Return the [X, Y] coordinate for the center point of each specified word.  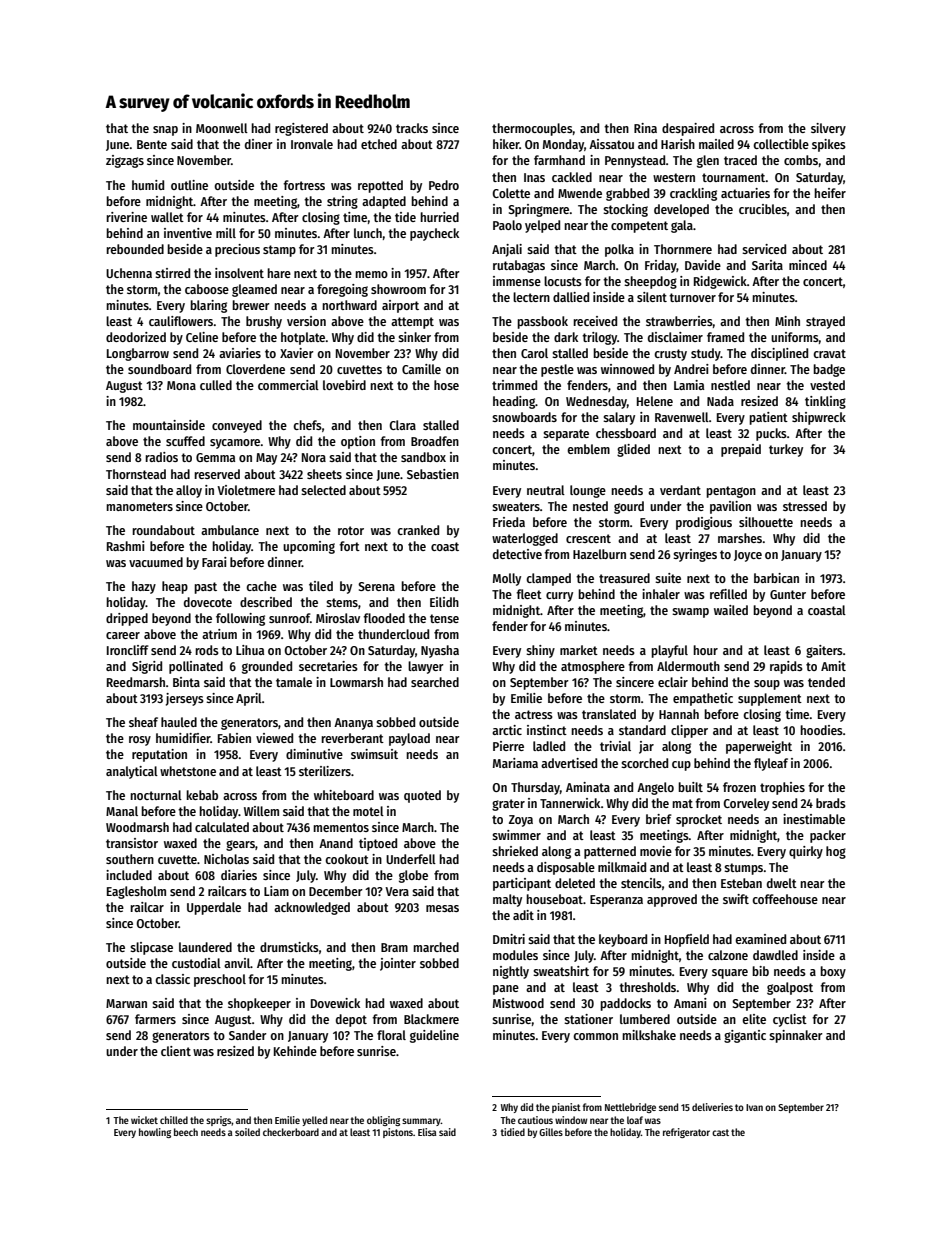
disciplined [779, 354]
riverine [126, 217]
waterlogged [525, 539]
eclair [673, 682]
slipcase [151, 948]
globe [413, 876]
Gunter [788, 594]
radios [161, 457]
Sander [248, 1035]
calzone [728, 955]
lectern [531, 297]
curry [559, 597]
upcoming [309, 547]
